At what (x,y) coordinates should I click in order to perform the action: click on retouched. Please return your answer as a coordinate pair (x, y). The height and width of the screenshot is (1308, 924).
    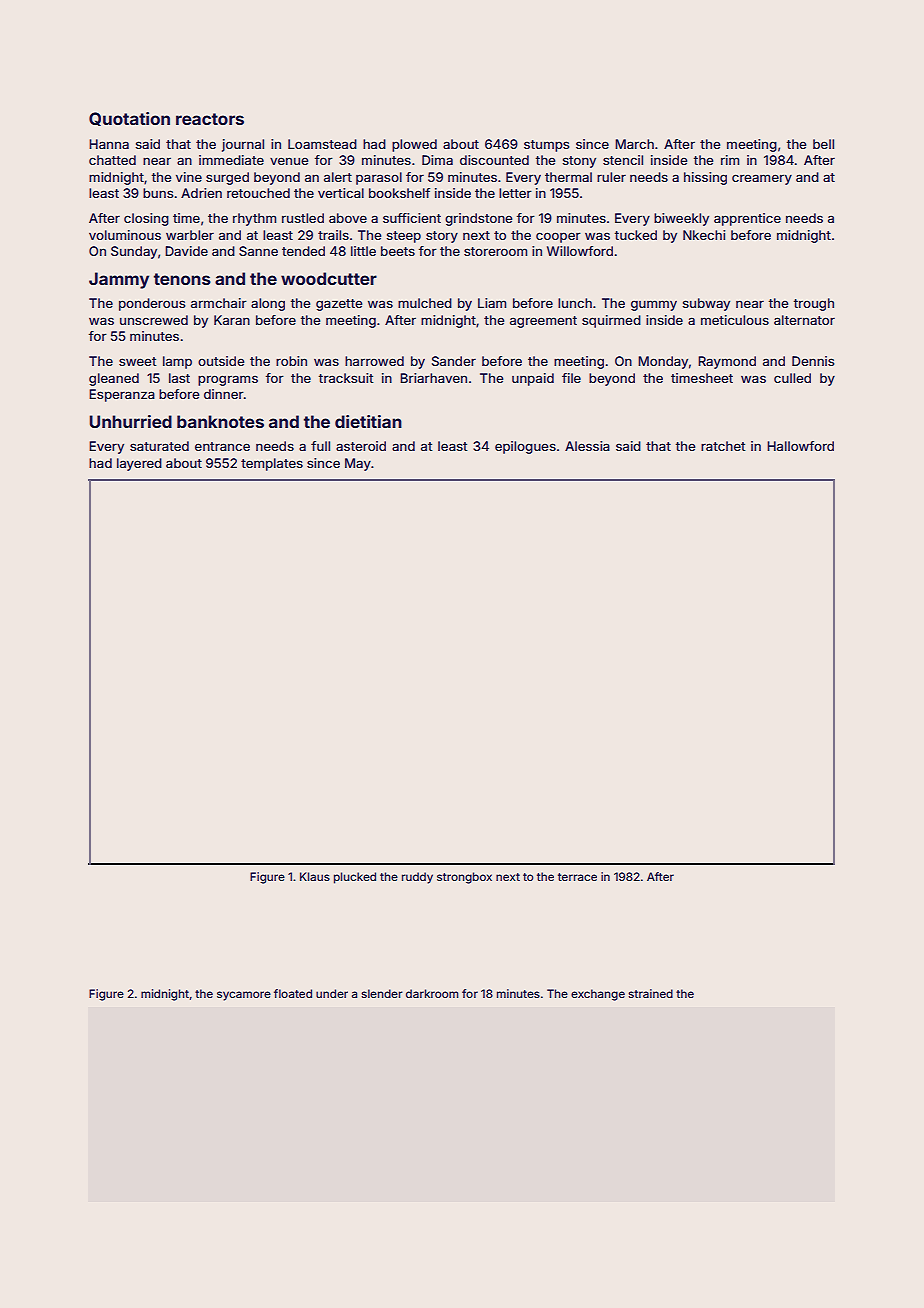
    Looking at the image, I should click on (258, 193).
